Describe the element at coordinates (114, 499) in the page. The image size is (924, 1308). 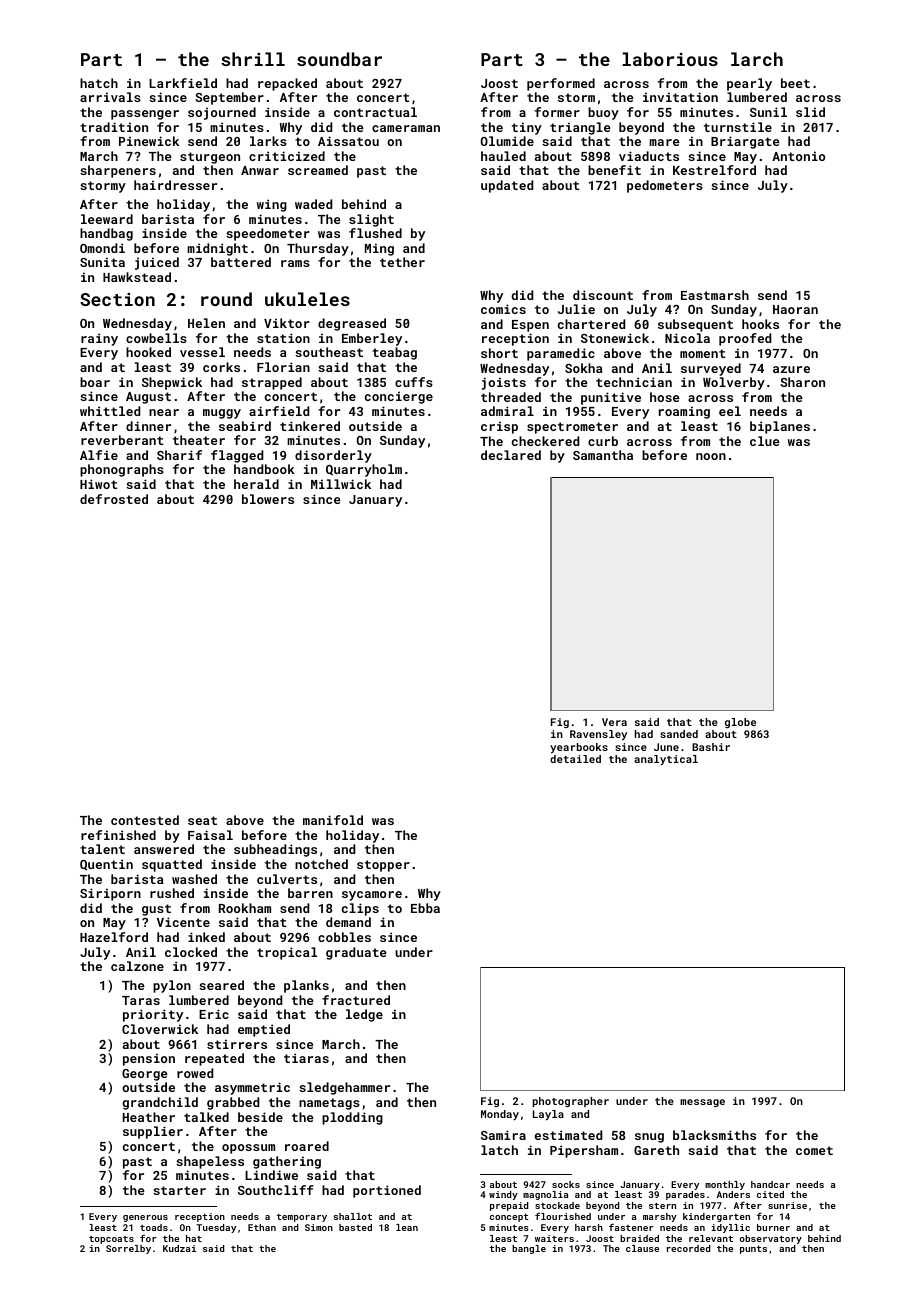
I see `defrosted` at that location.
